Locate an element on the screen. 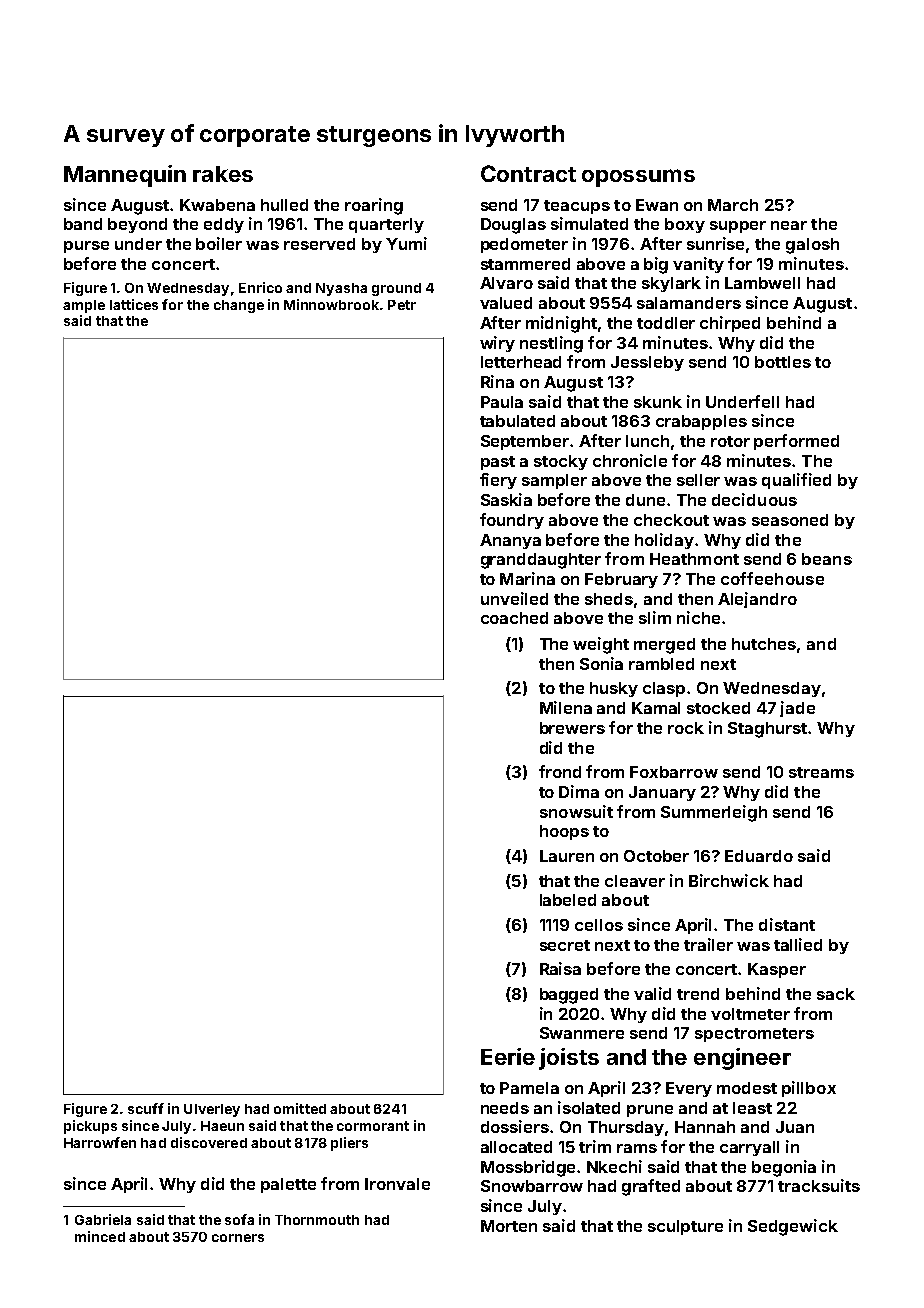 The width and height of the screenshot is (924, 1308). needs is located at coordinates (505, 1108).
